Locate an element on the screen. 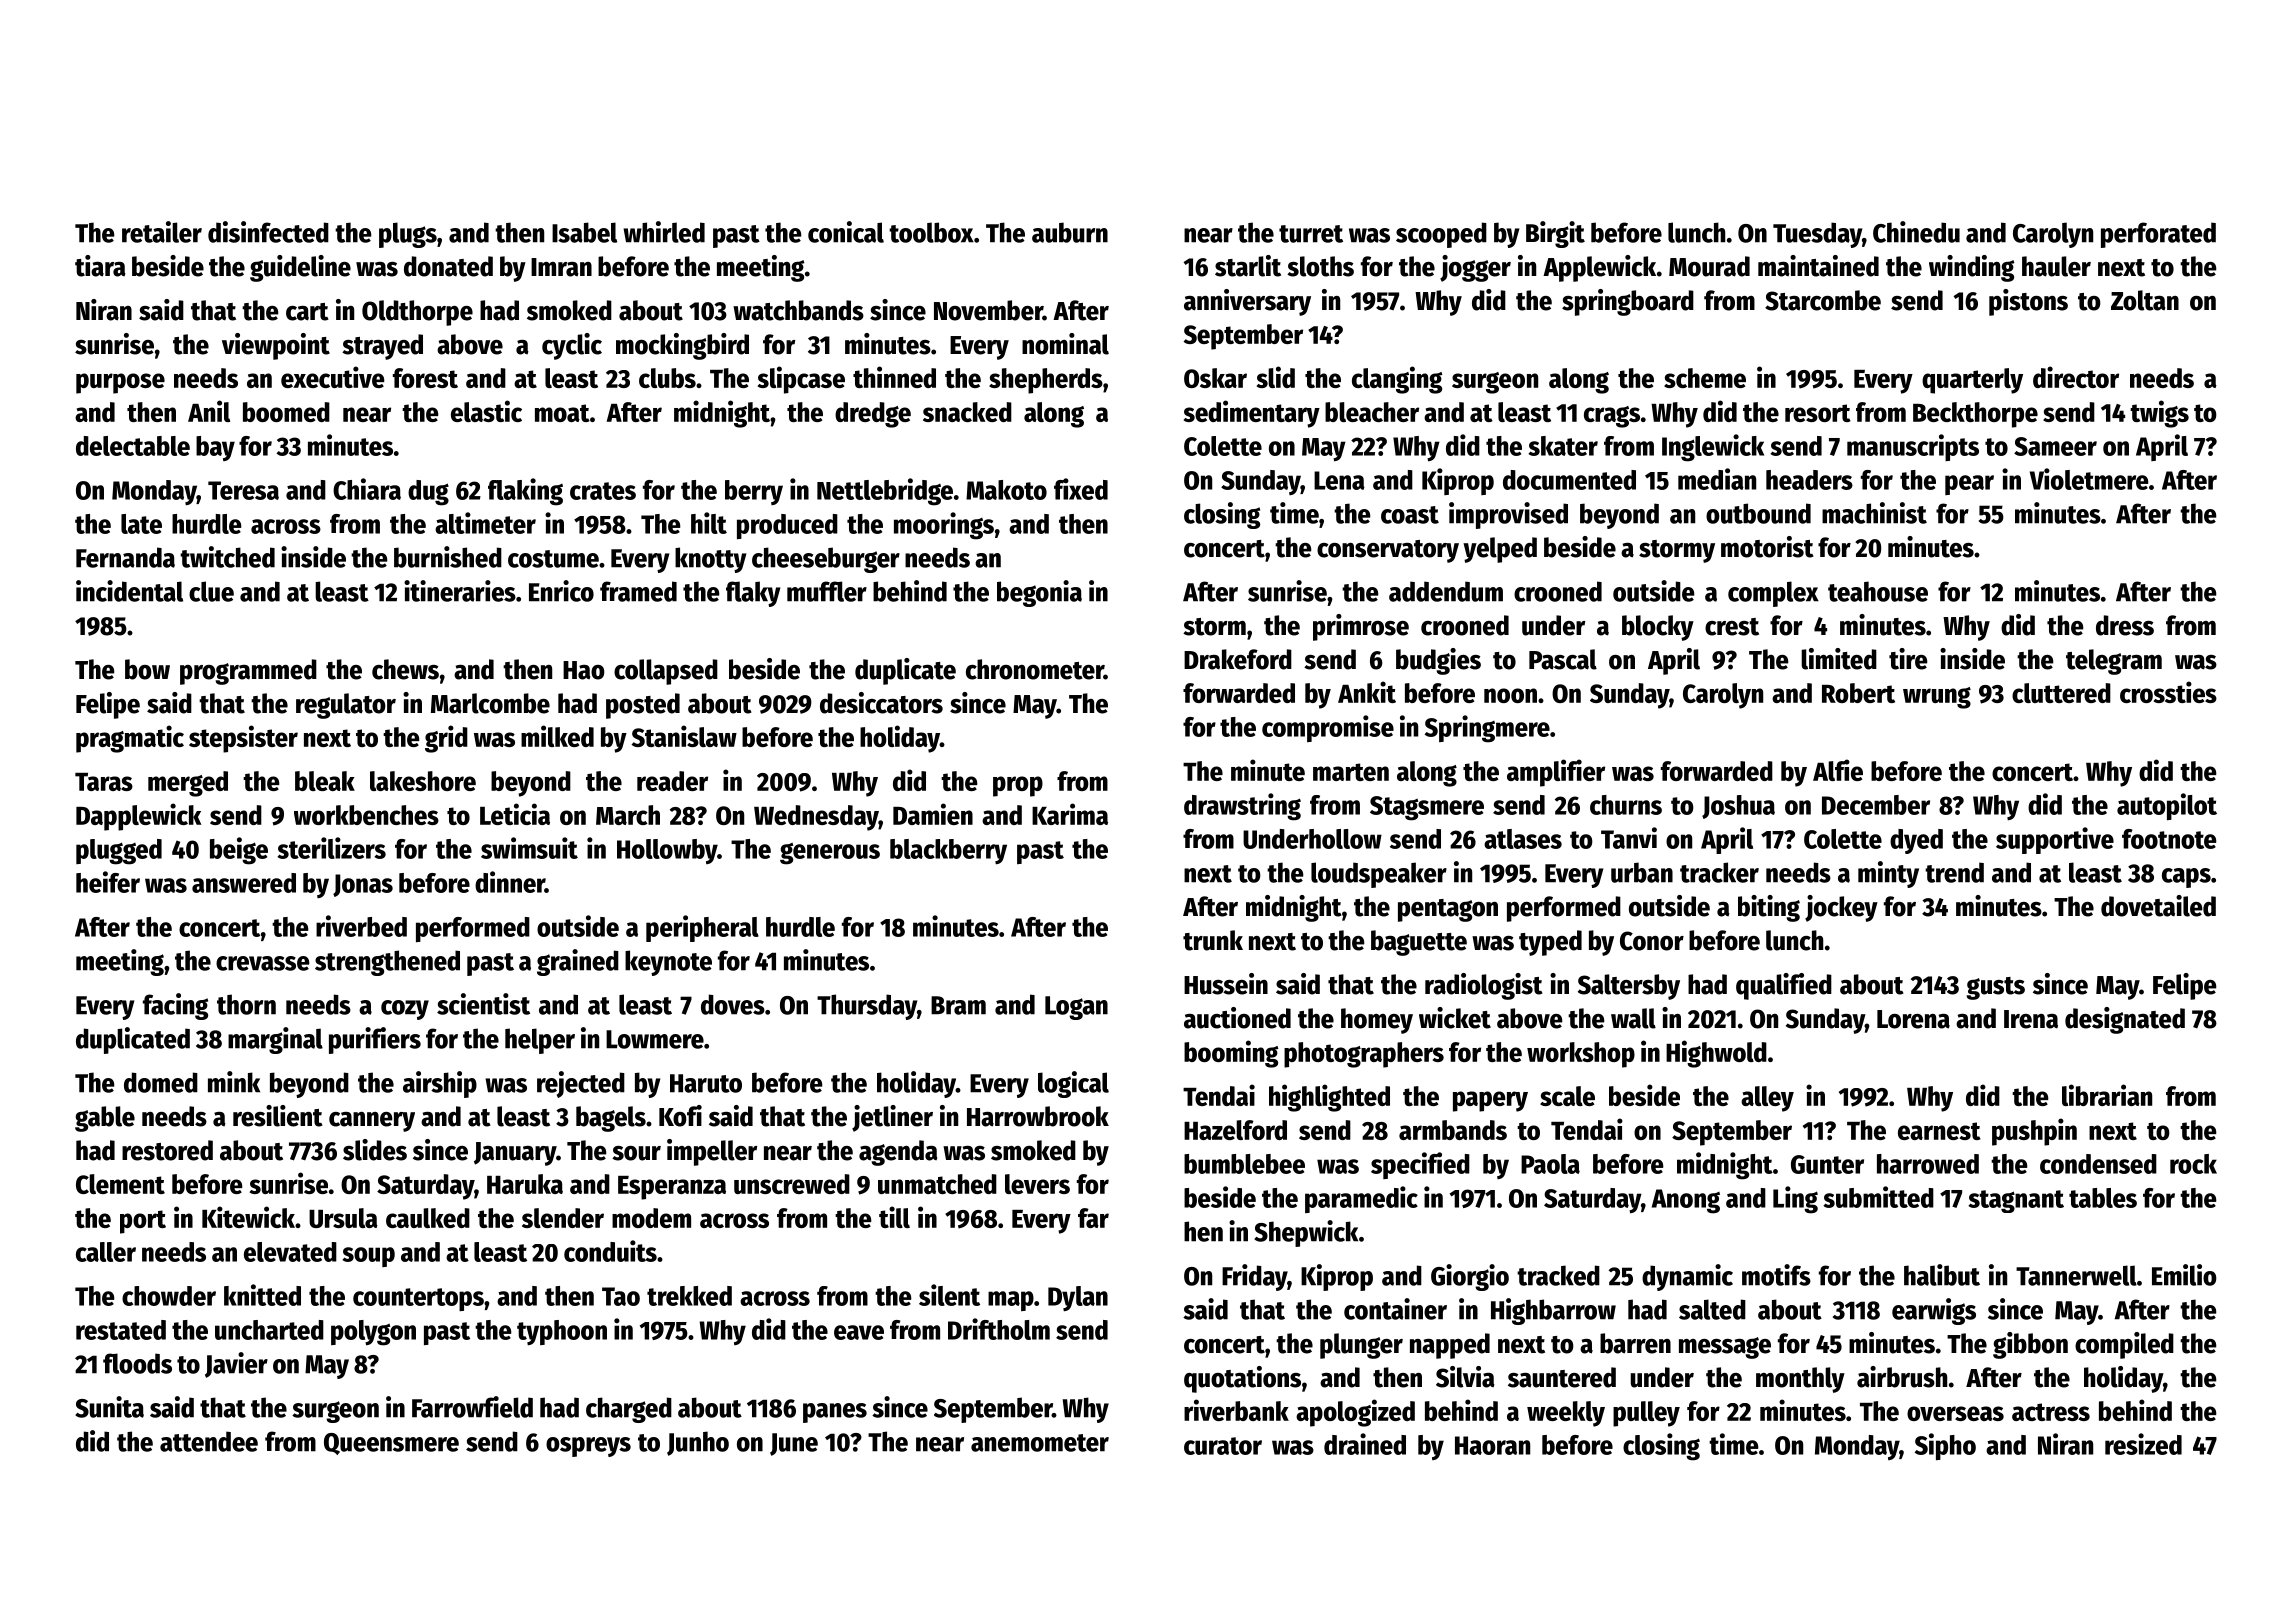 This screenshot has height=1620, width=2292. scooped is located at coordinates (1441, 235).
